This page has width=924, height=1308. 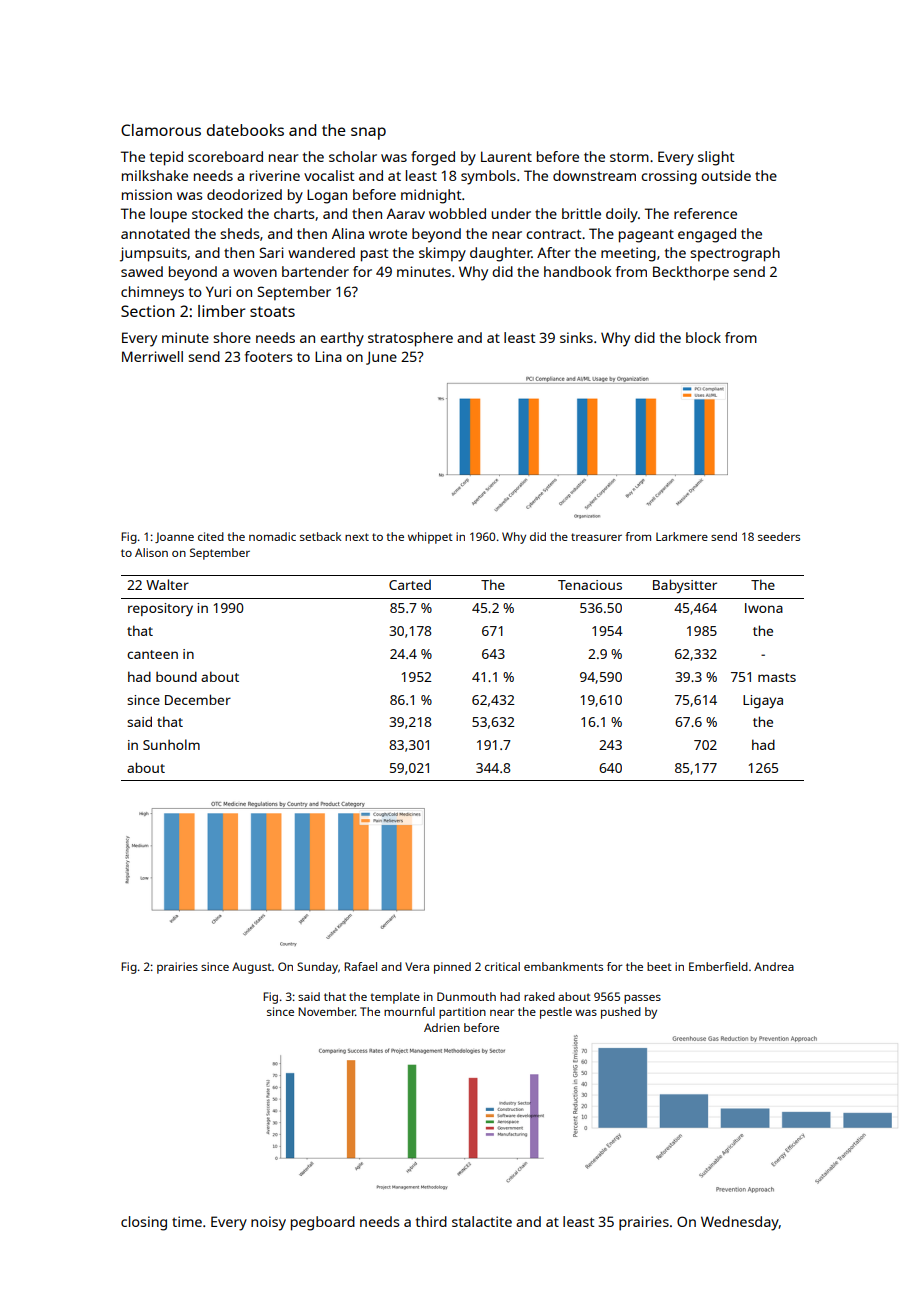 I want to click on repository, so click(x=160, y=609).
